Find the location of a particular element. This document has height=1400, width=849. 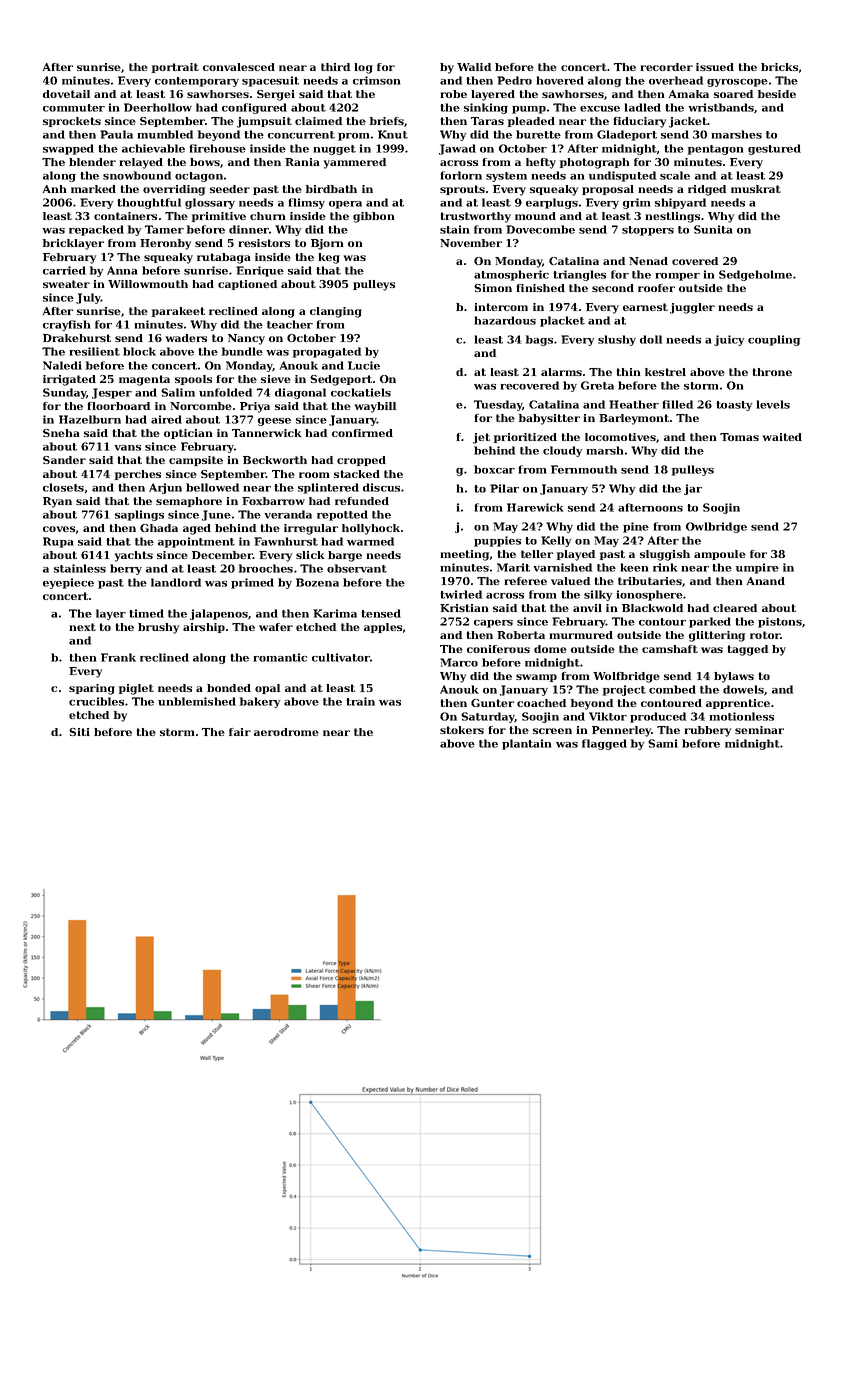

throne is located at coordinates (772, 372).
